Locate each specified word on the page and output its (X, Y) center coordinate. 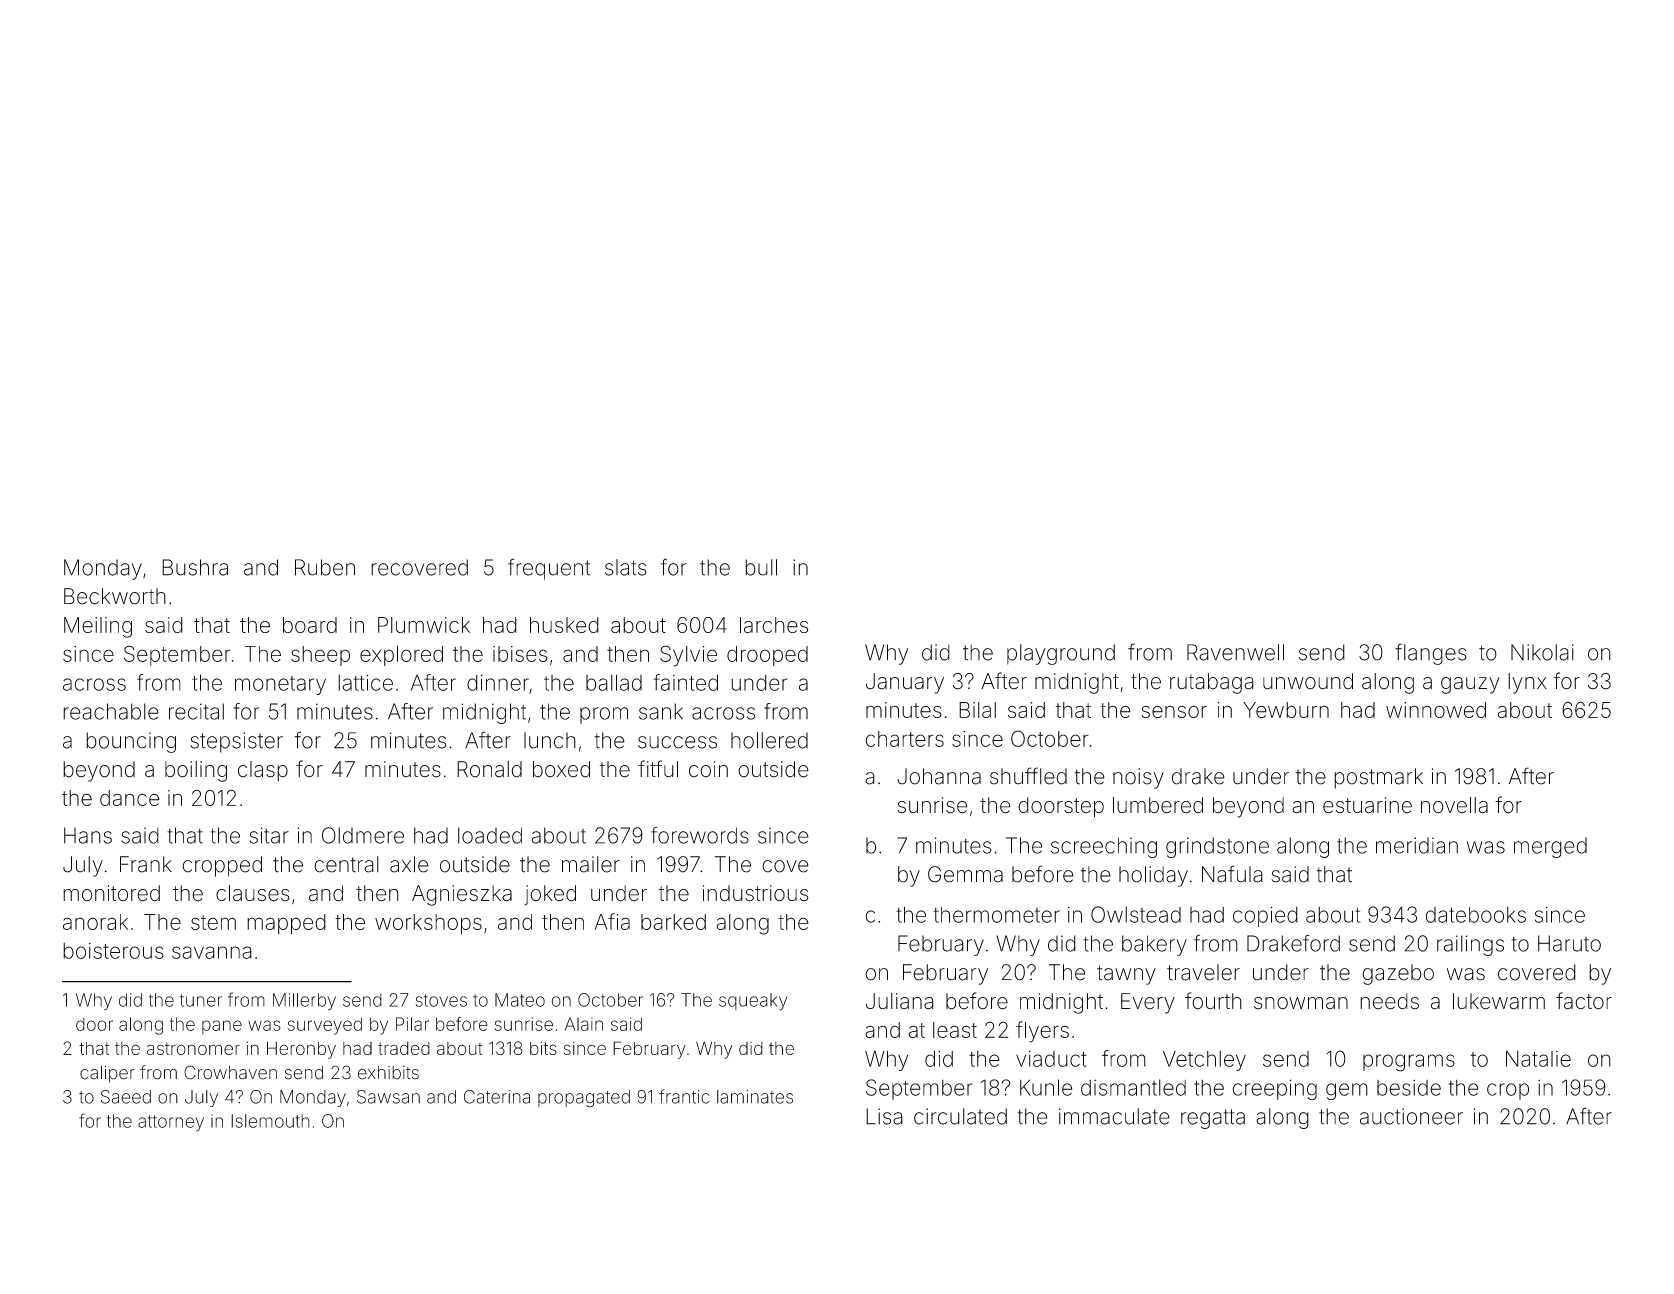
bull (761, 567)
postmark (1378, 778)
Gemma (965, 874)
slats (626, 567)
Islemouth (270, 1121)
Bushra (195, 567)
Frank (146, 864)
